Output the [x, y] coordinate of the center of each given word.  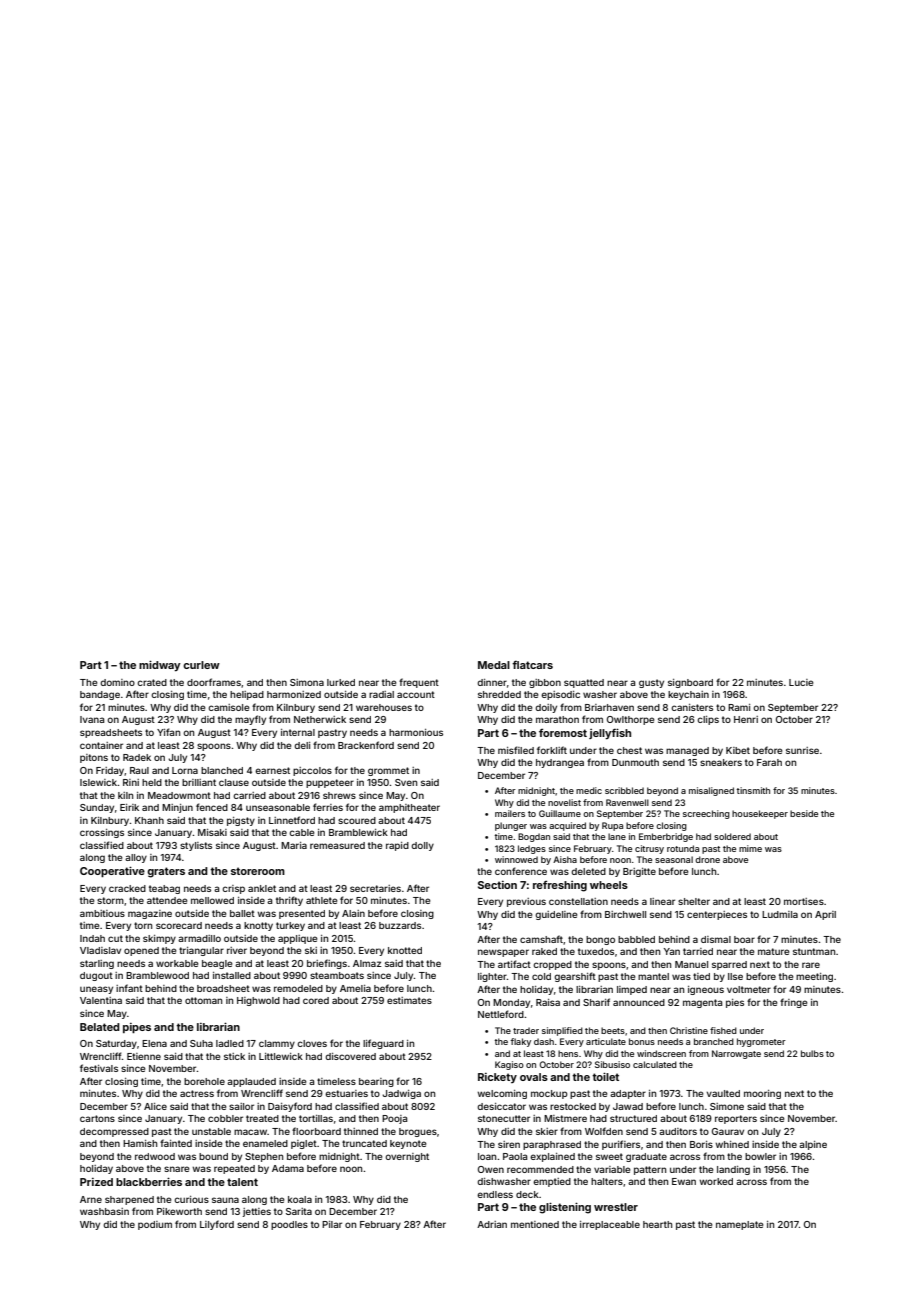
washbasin [104, 1211]
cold [541, 976]
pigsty [241, 821]
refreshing [560, 886]
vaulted [723, 1093]
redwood [155, 1156]
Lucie [801, 682]
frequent [419, 683]
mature [774, 951]
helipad [247, 695]
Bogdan [534, 837]
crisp [233, 889]
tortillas [316, 1118]
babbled [636, 939]
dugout [96, 976]
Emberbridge [666, 837]
